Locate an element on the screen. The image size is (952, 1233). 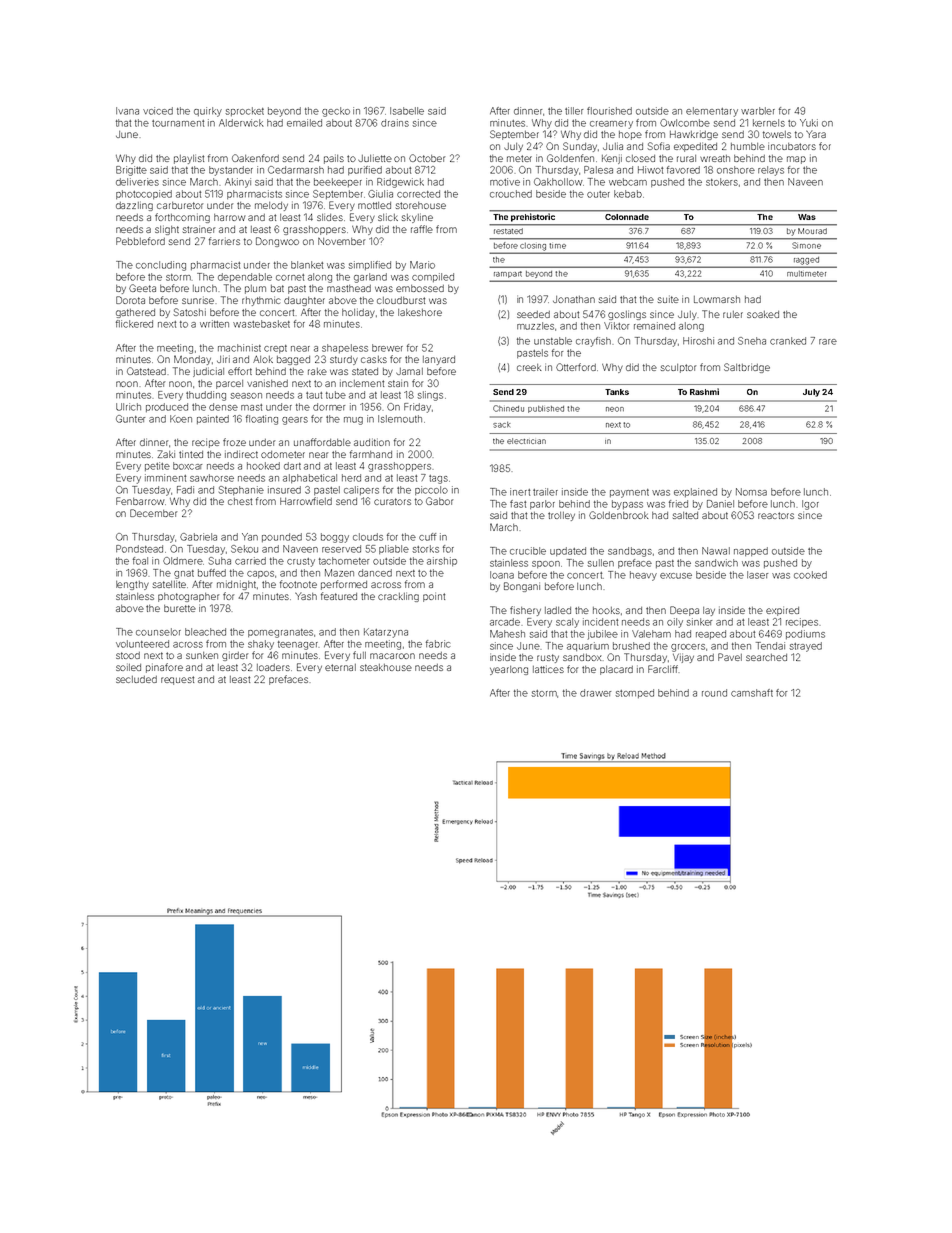
muzzles is located at coordinates (535, 326).
